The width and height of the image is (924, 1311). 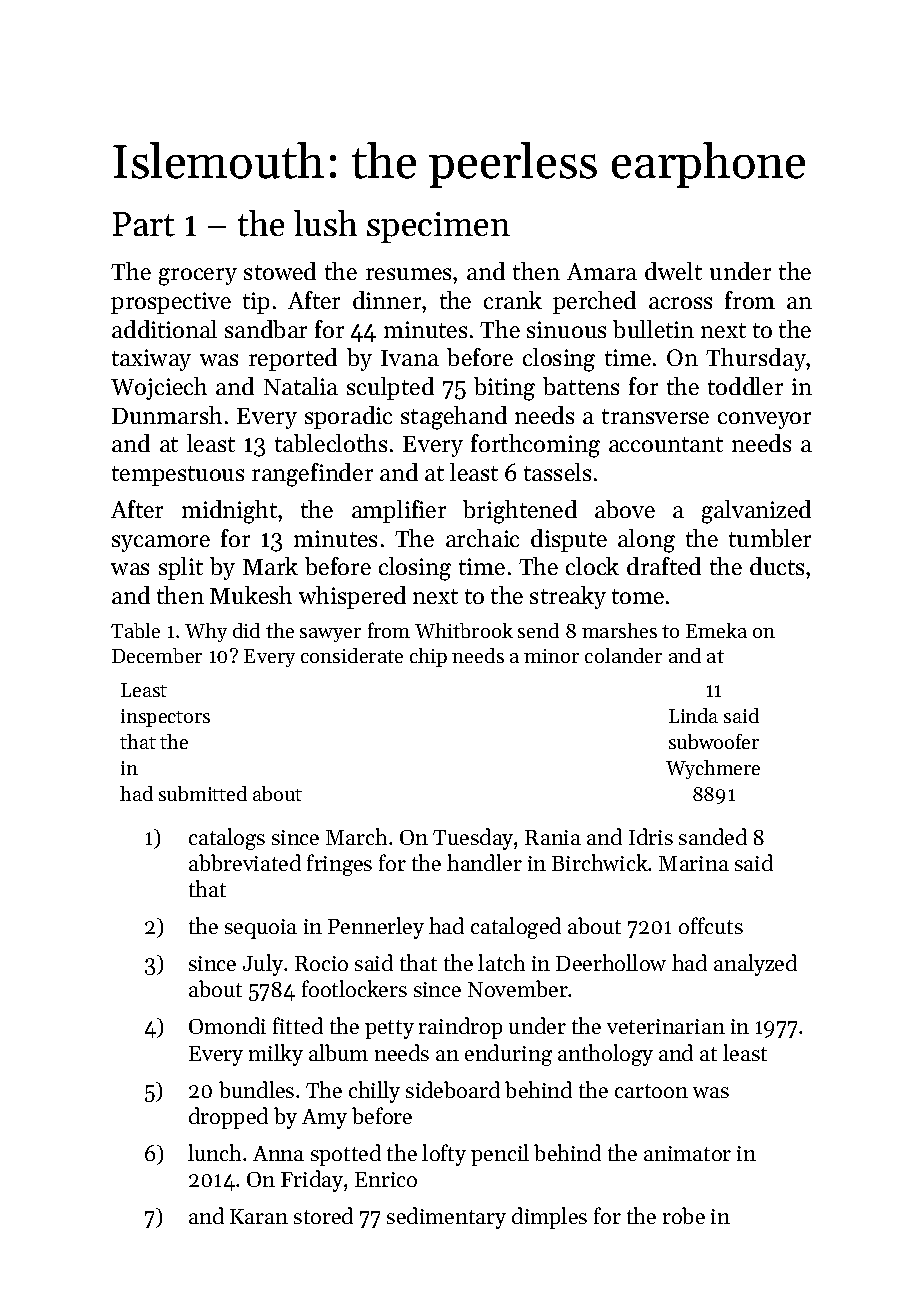 I want to click on conveyor, so click(x=764, y=420).
